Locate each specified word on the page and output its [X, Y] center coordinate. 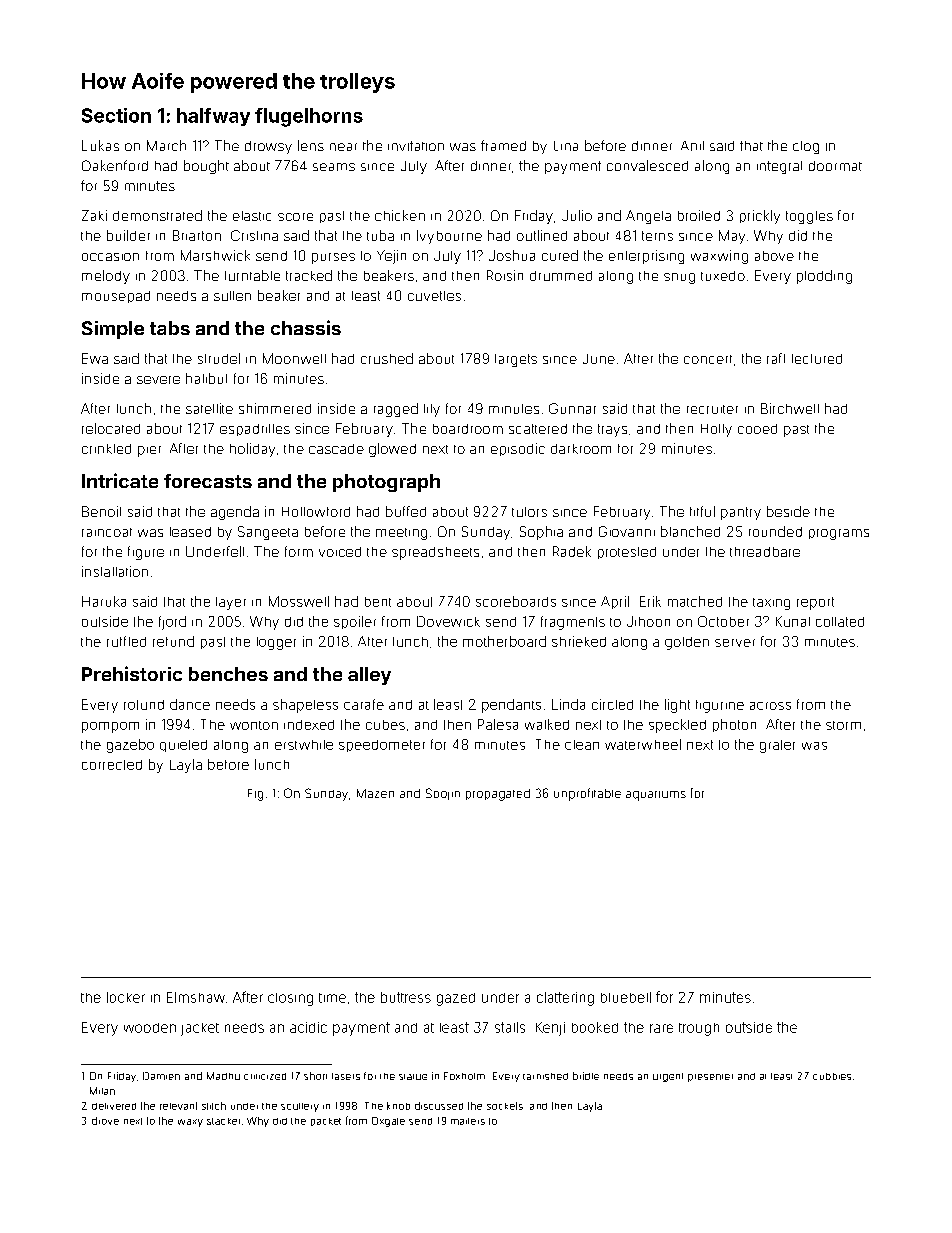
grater [777, 746]
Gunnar [572, 408]
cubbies [832, 1076]
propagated [498, 795]
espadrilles [255, 430]
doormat [835, 166]
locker [126, 997]
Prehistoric [132, 673]
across [770, 706]
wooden [150, 1028]
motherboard [504, 641]
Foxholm [464, 1076]
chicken [400, 215]
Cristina [254, 235]
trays [612, 430]
